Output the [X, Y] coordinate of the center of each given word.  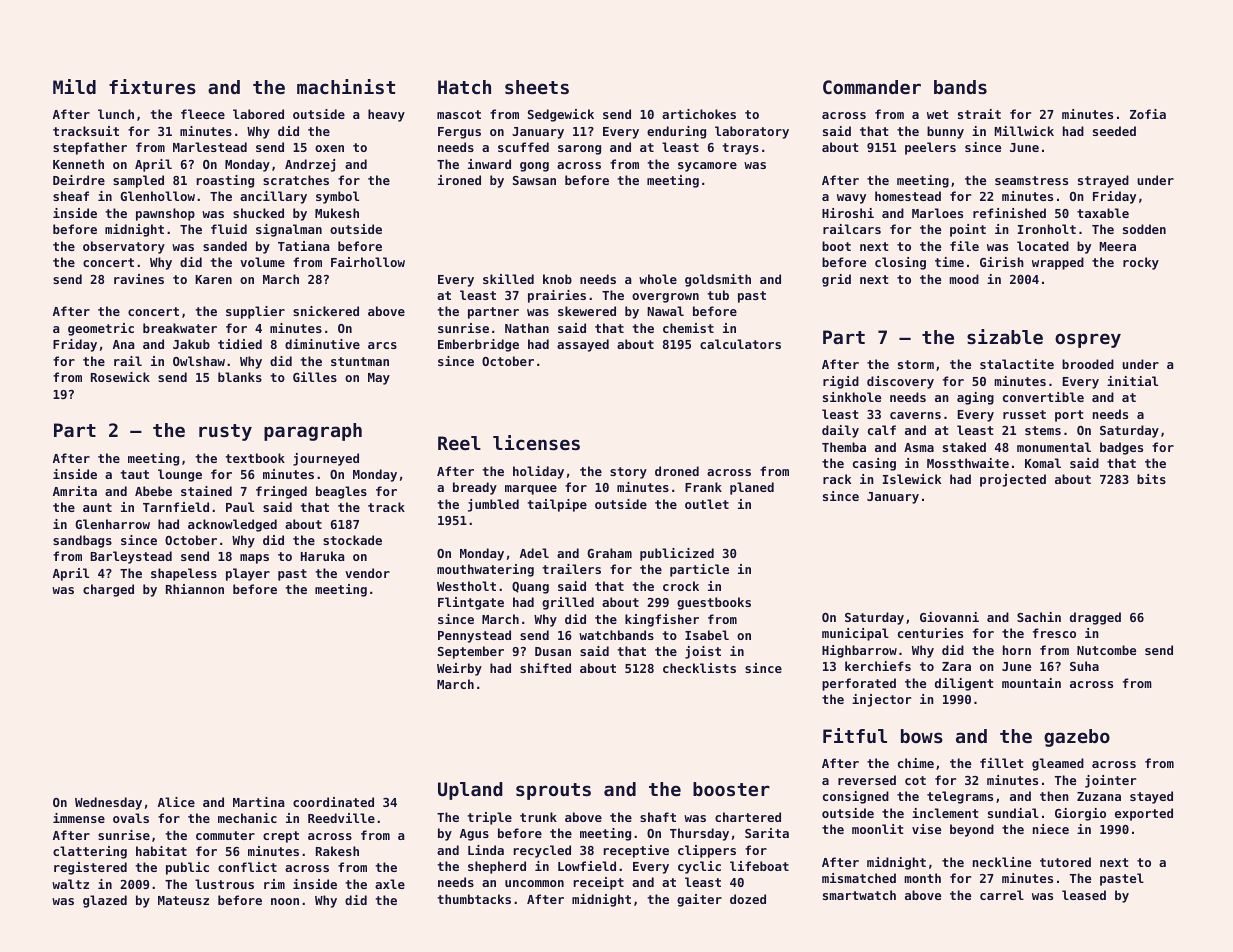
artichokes [699, 114]
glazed [105, 901]
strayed [1103, 181]
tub [718, 295]
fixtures [152, 86]
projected [1013, 480]
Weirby [459, 669]
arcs [382, 345]
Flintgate [471, 603]
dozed [748, 899]
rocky [1141, 263]
